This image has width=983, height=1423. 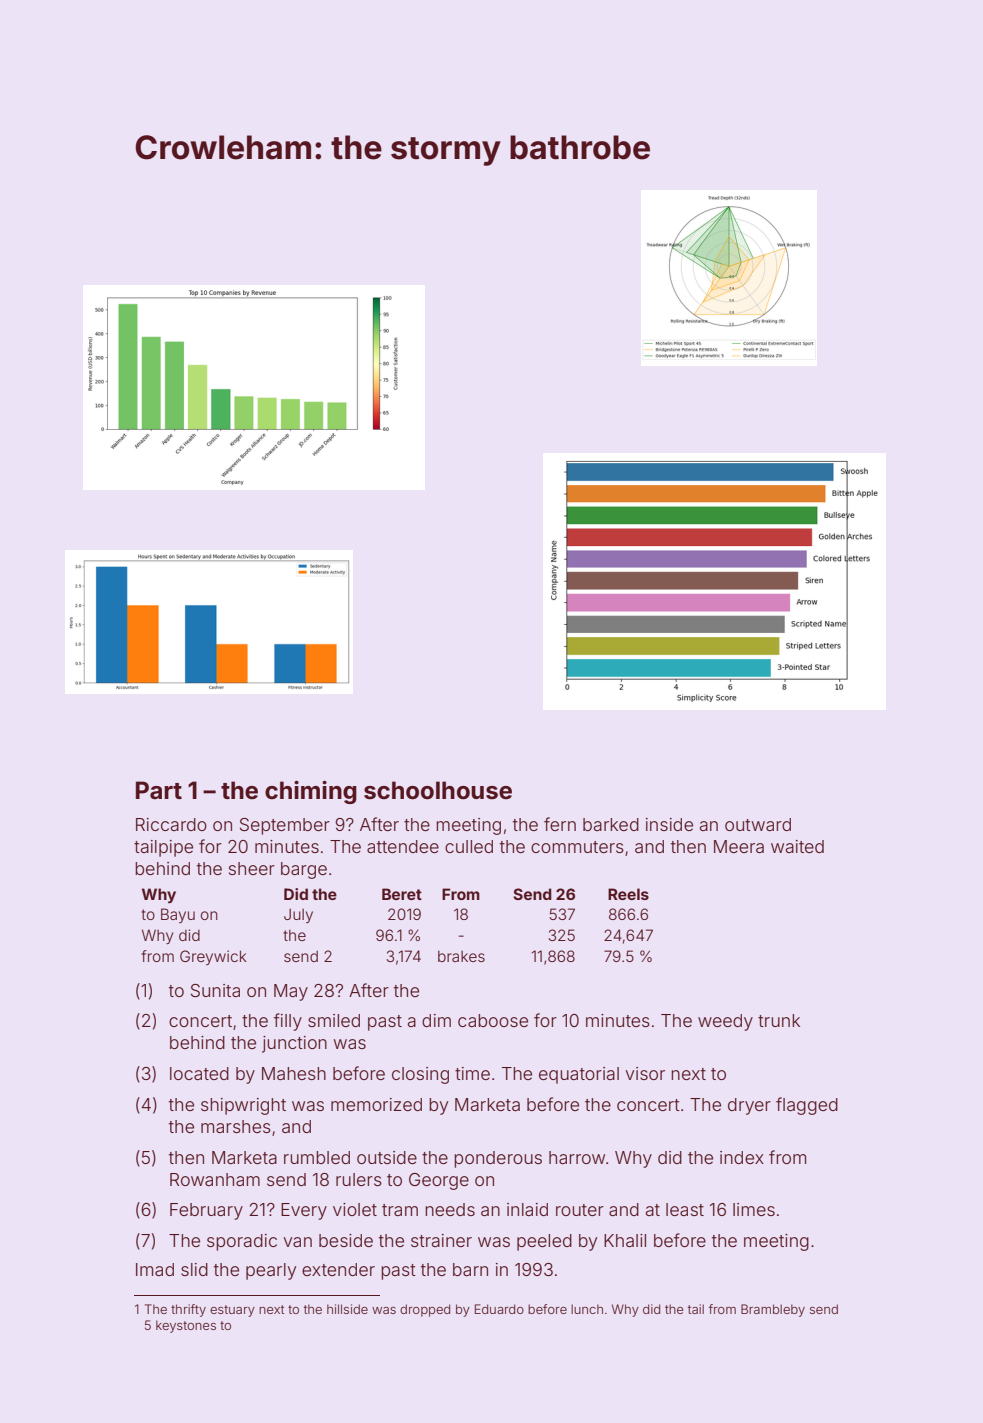 I want to click on outward, so click(x=758, y=824).
